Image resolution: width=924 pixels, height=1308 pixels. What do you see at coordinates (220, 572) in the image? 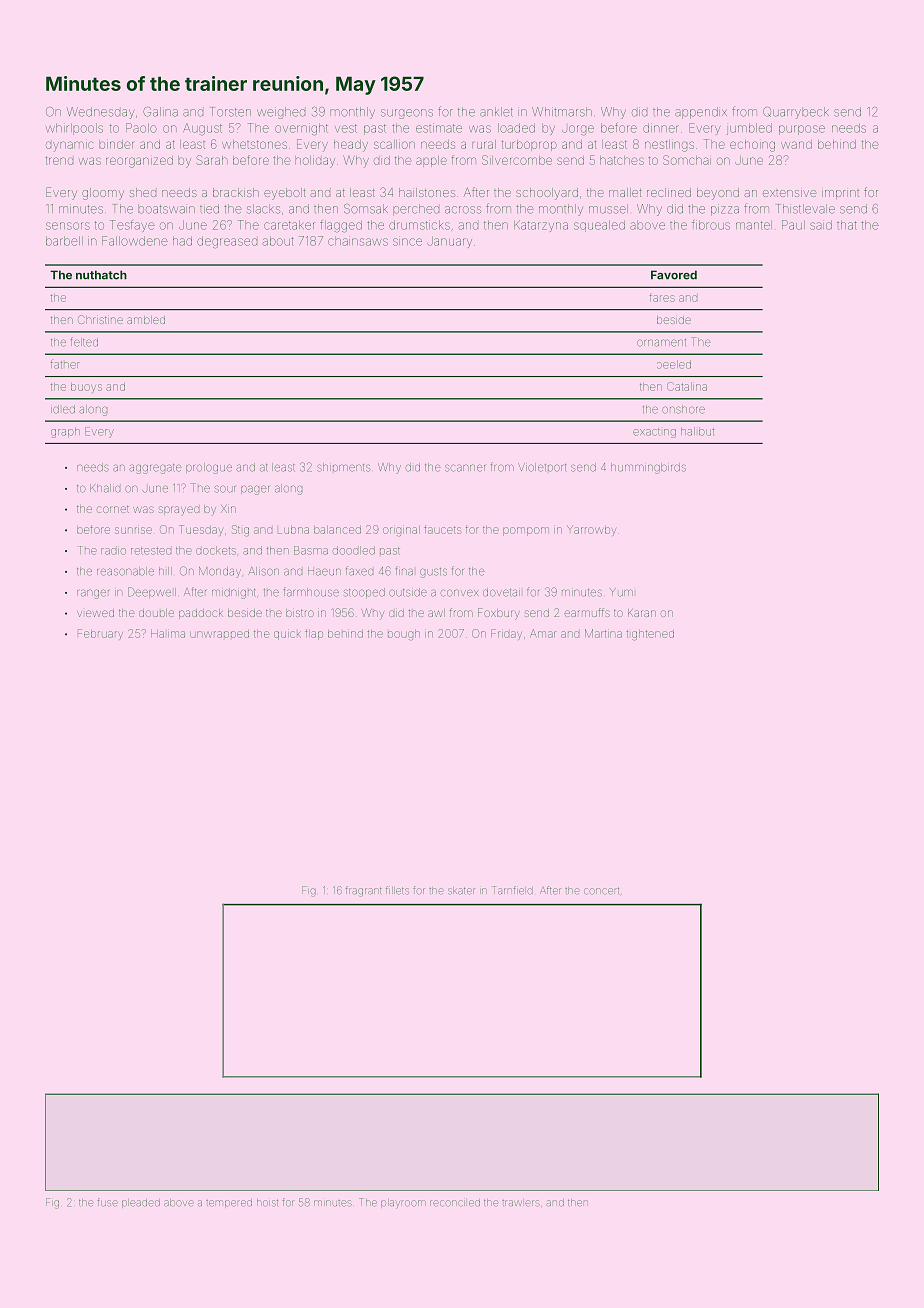
I see `Monday` at bounding box center [220, 572].
